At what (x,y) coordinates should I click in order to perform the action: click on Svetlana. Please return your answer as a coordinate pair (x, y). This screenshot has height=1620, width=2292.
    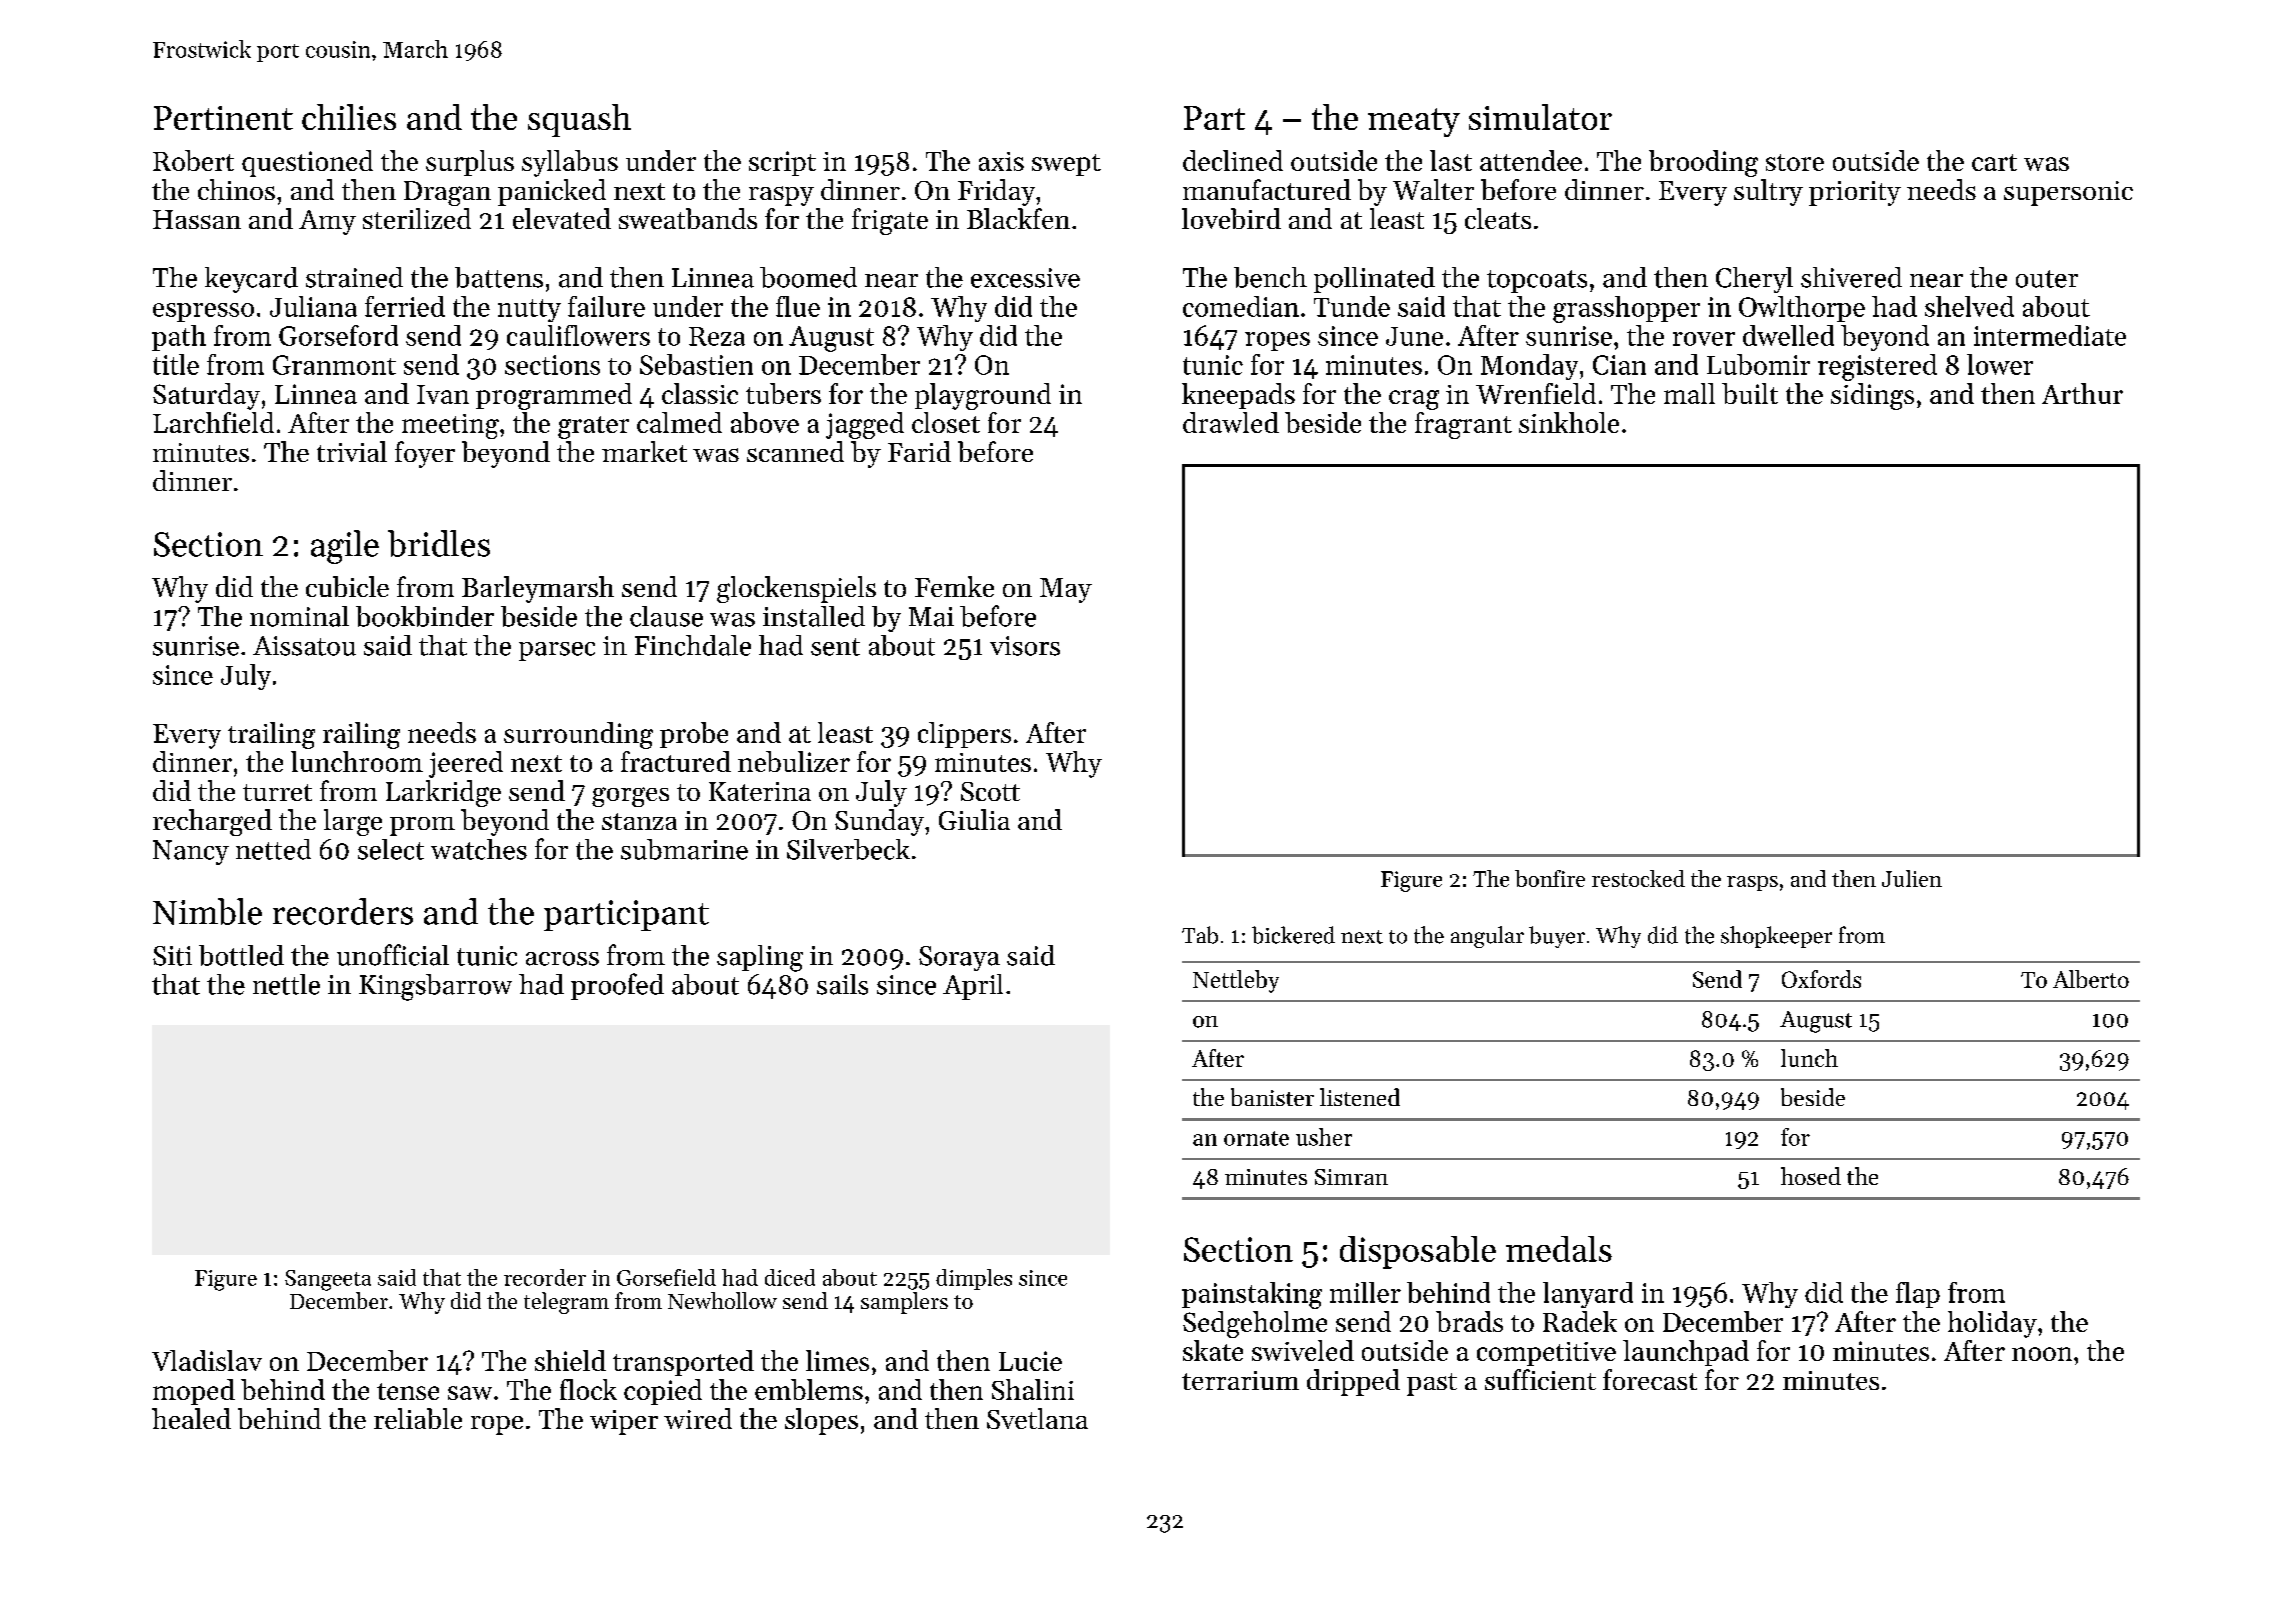
    Looking at the image, I should click on (1037, 1418).
